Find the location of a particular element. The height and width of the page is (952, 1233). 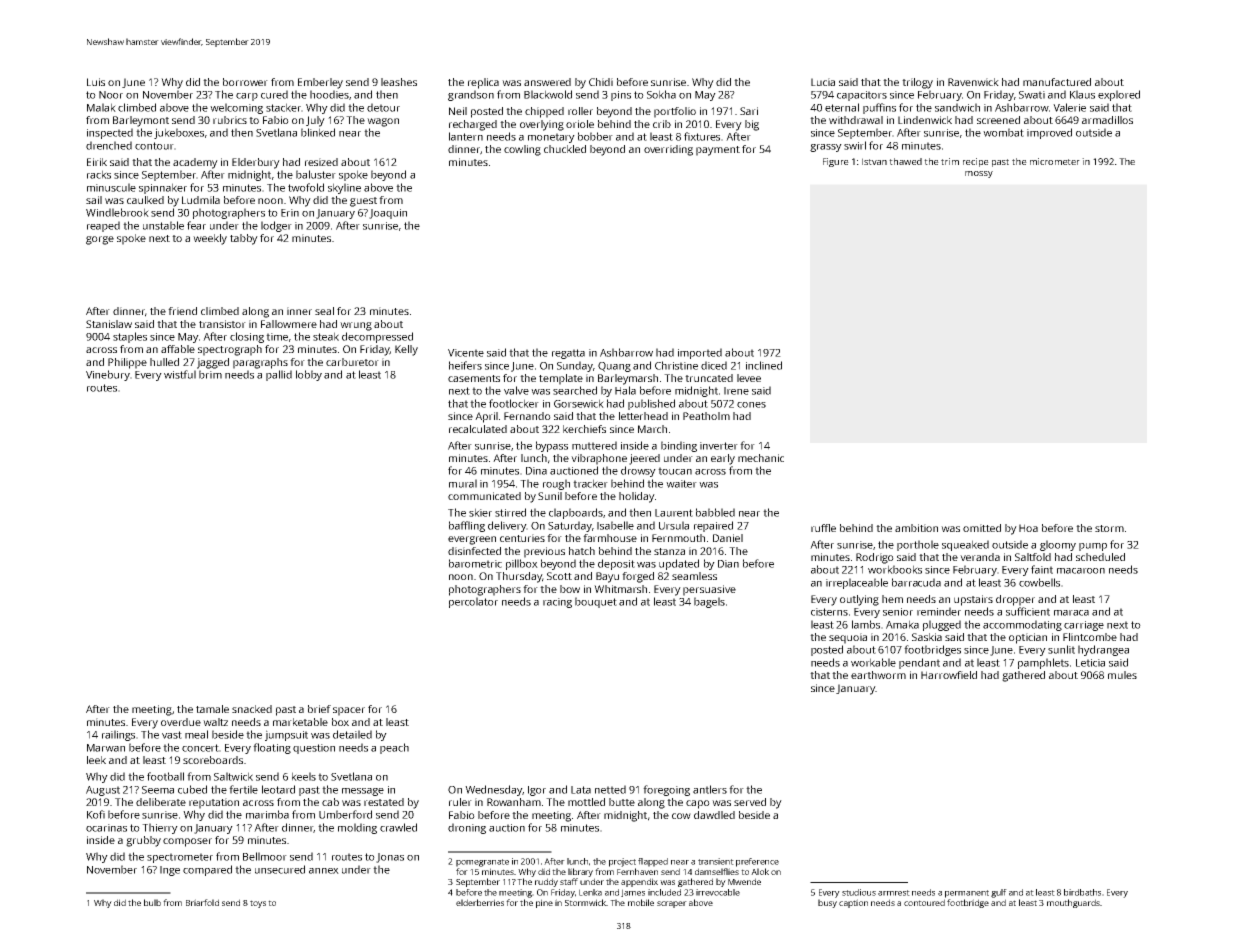

Vicente is located at coordinates (466, 353).
